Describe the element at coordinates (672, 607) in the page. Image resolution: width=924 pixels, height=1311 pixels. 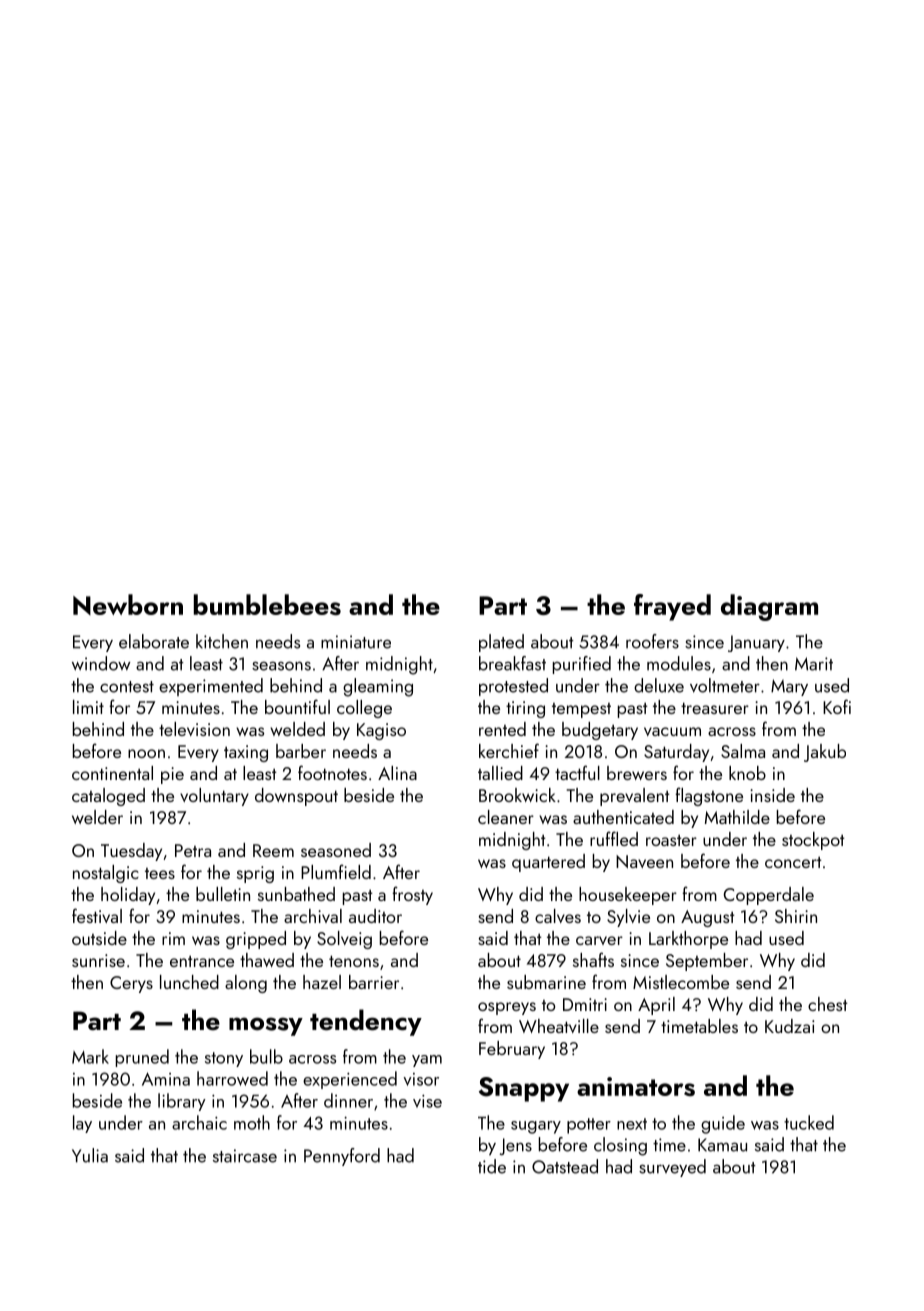
I see `frayed` at that location.
